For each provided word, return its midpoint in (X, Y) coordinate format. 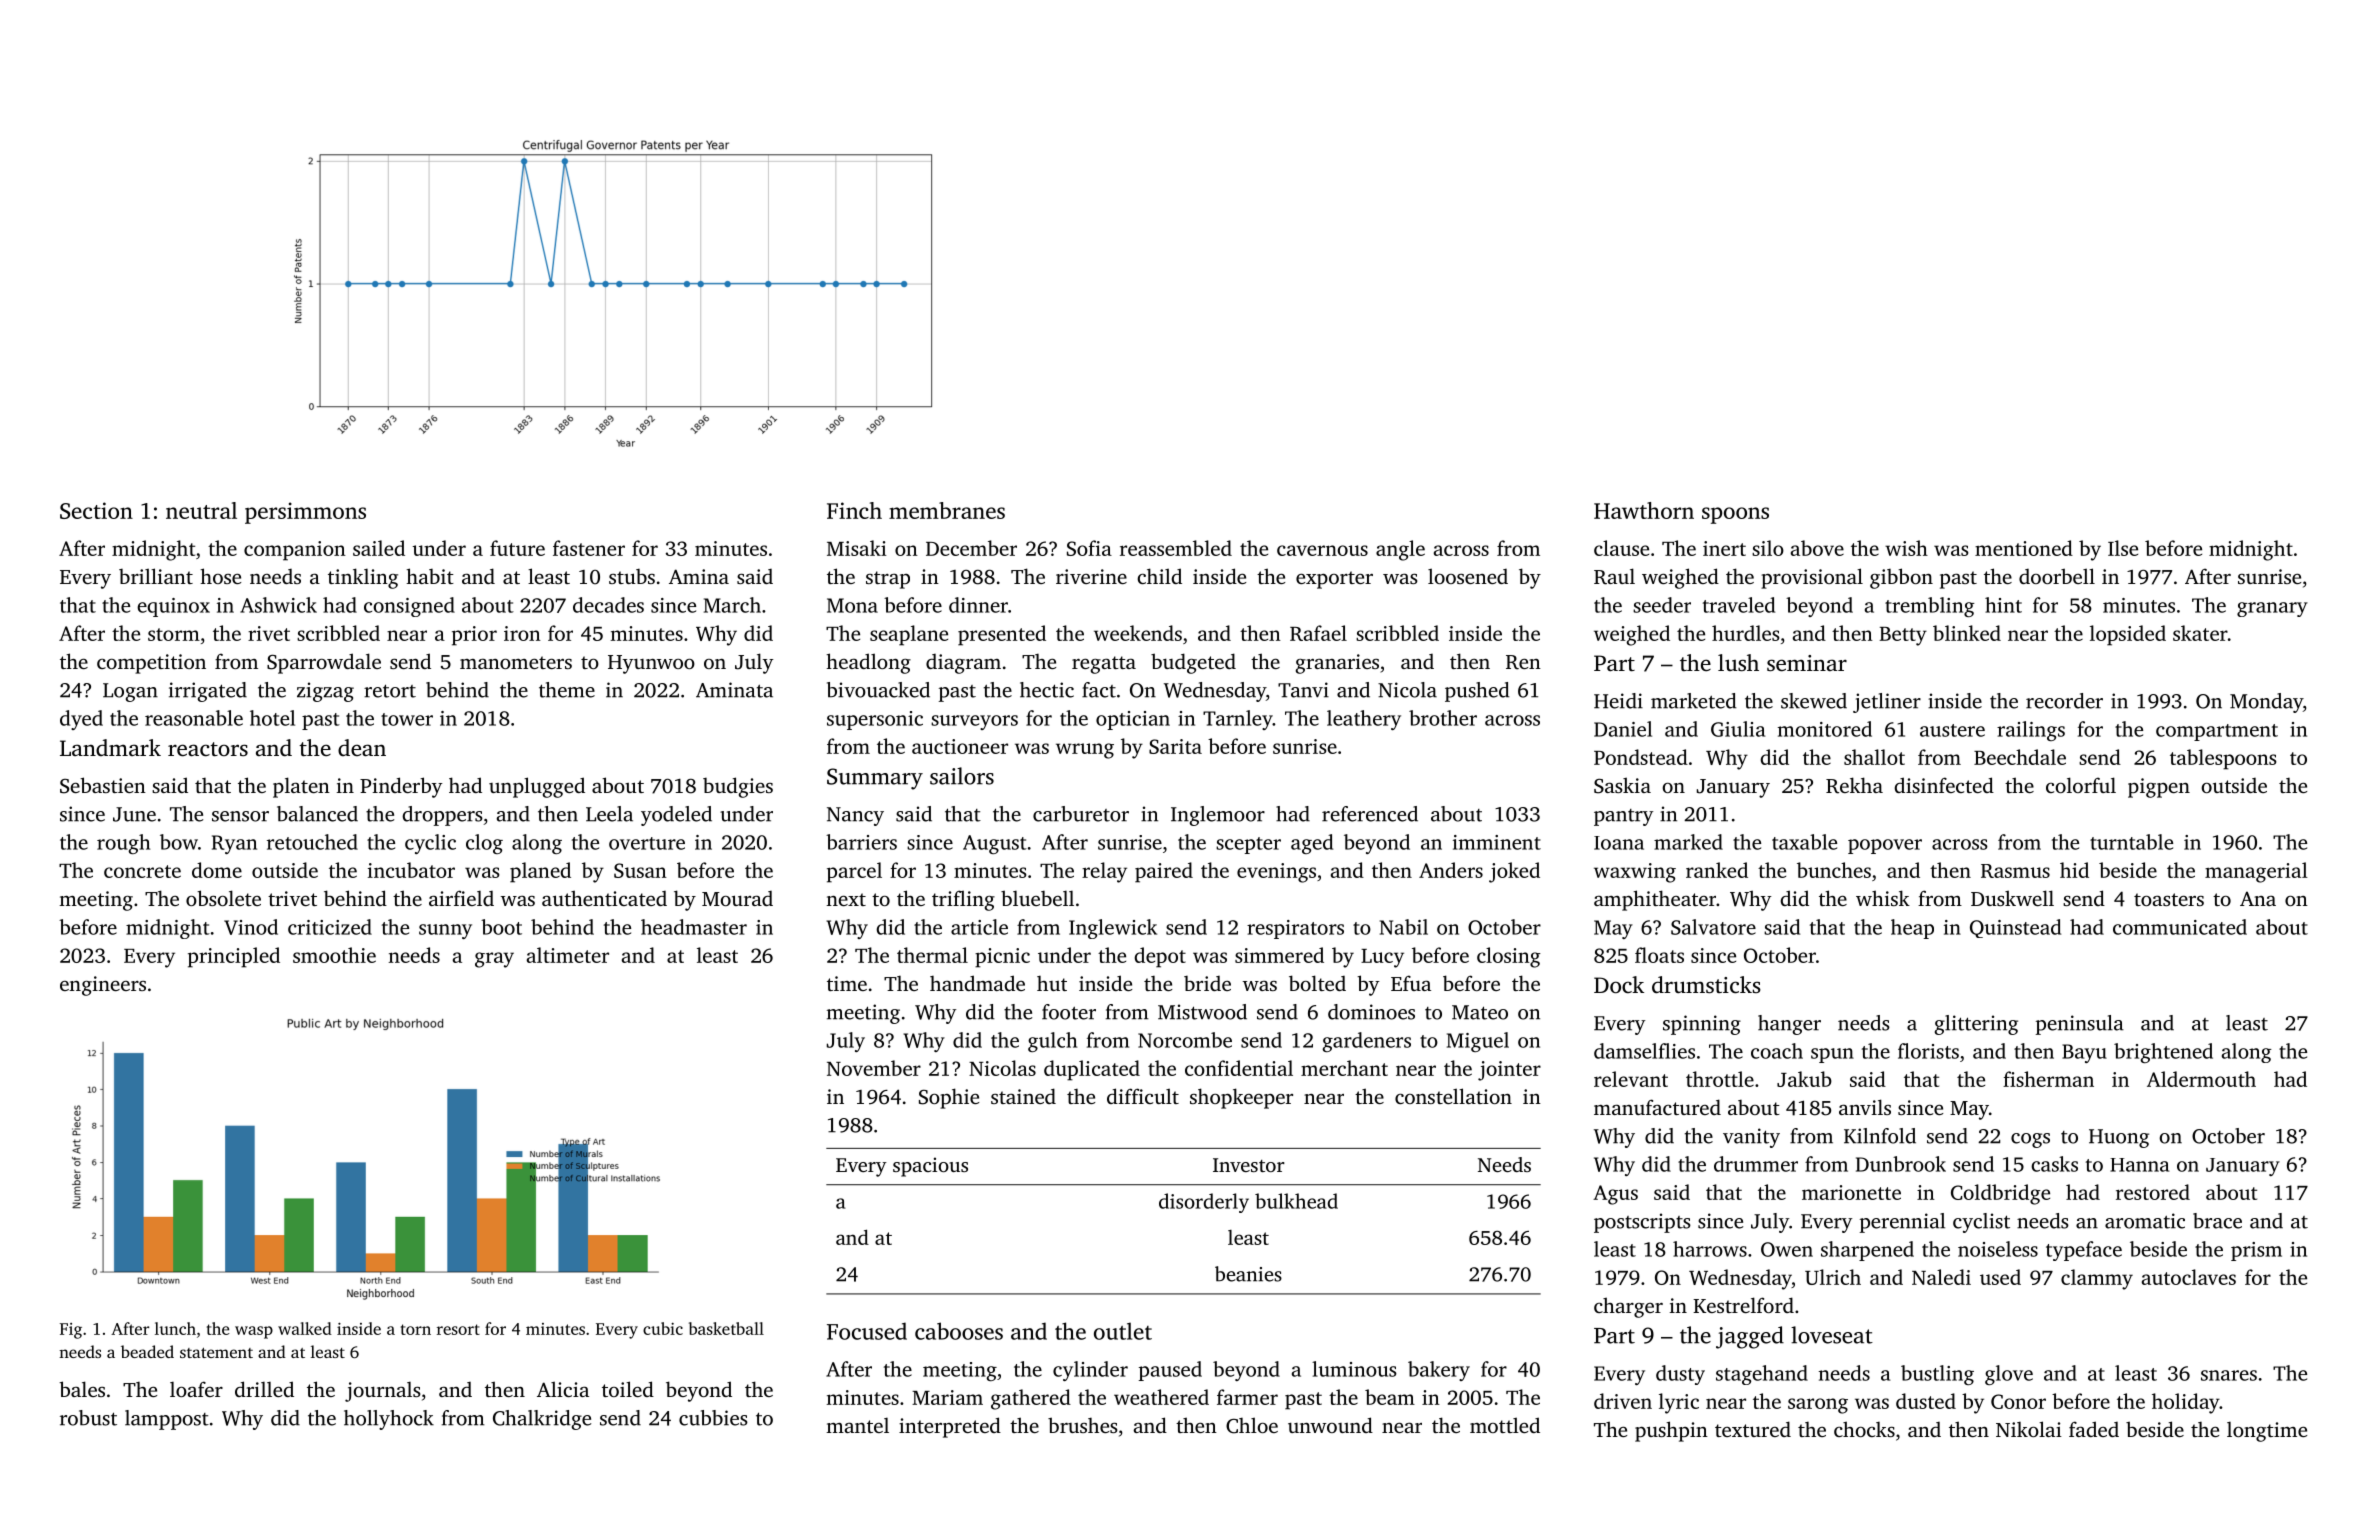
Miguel (1478, 1042)
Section (96, 510)
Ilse (2123, 548)
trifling (963, 900)
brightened (2163, 1053)
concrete (142, 871)
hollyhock (389, 1420)
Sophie (949, 1098)
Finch (854, 510)
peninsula (2080, 1025)
